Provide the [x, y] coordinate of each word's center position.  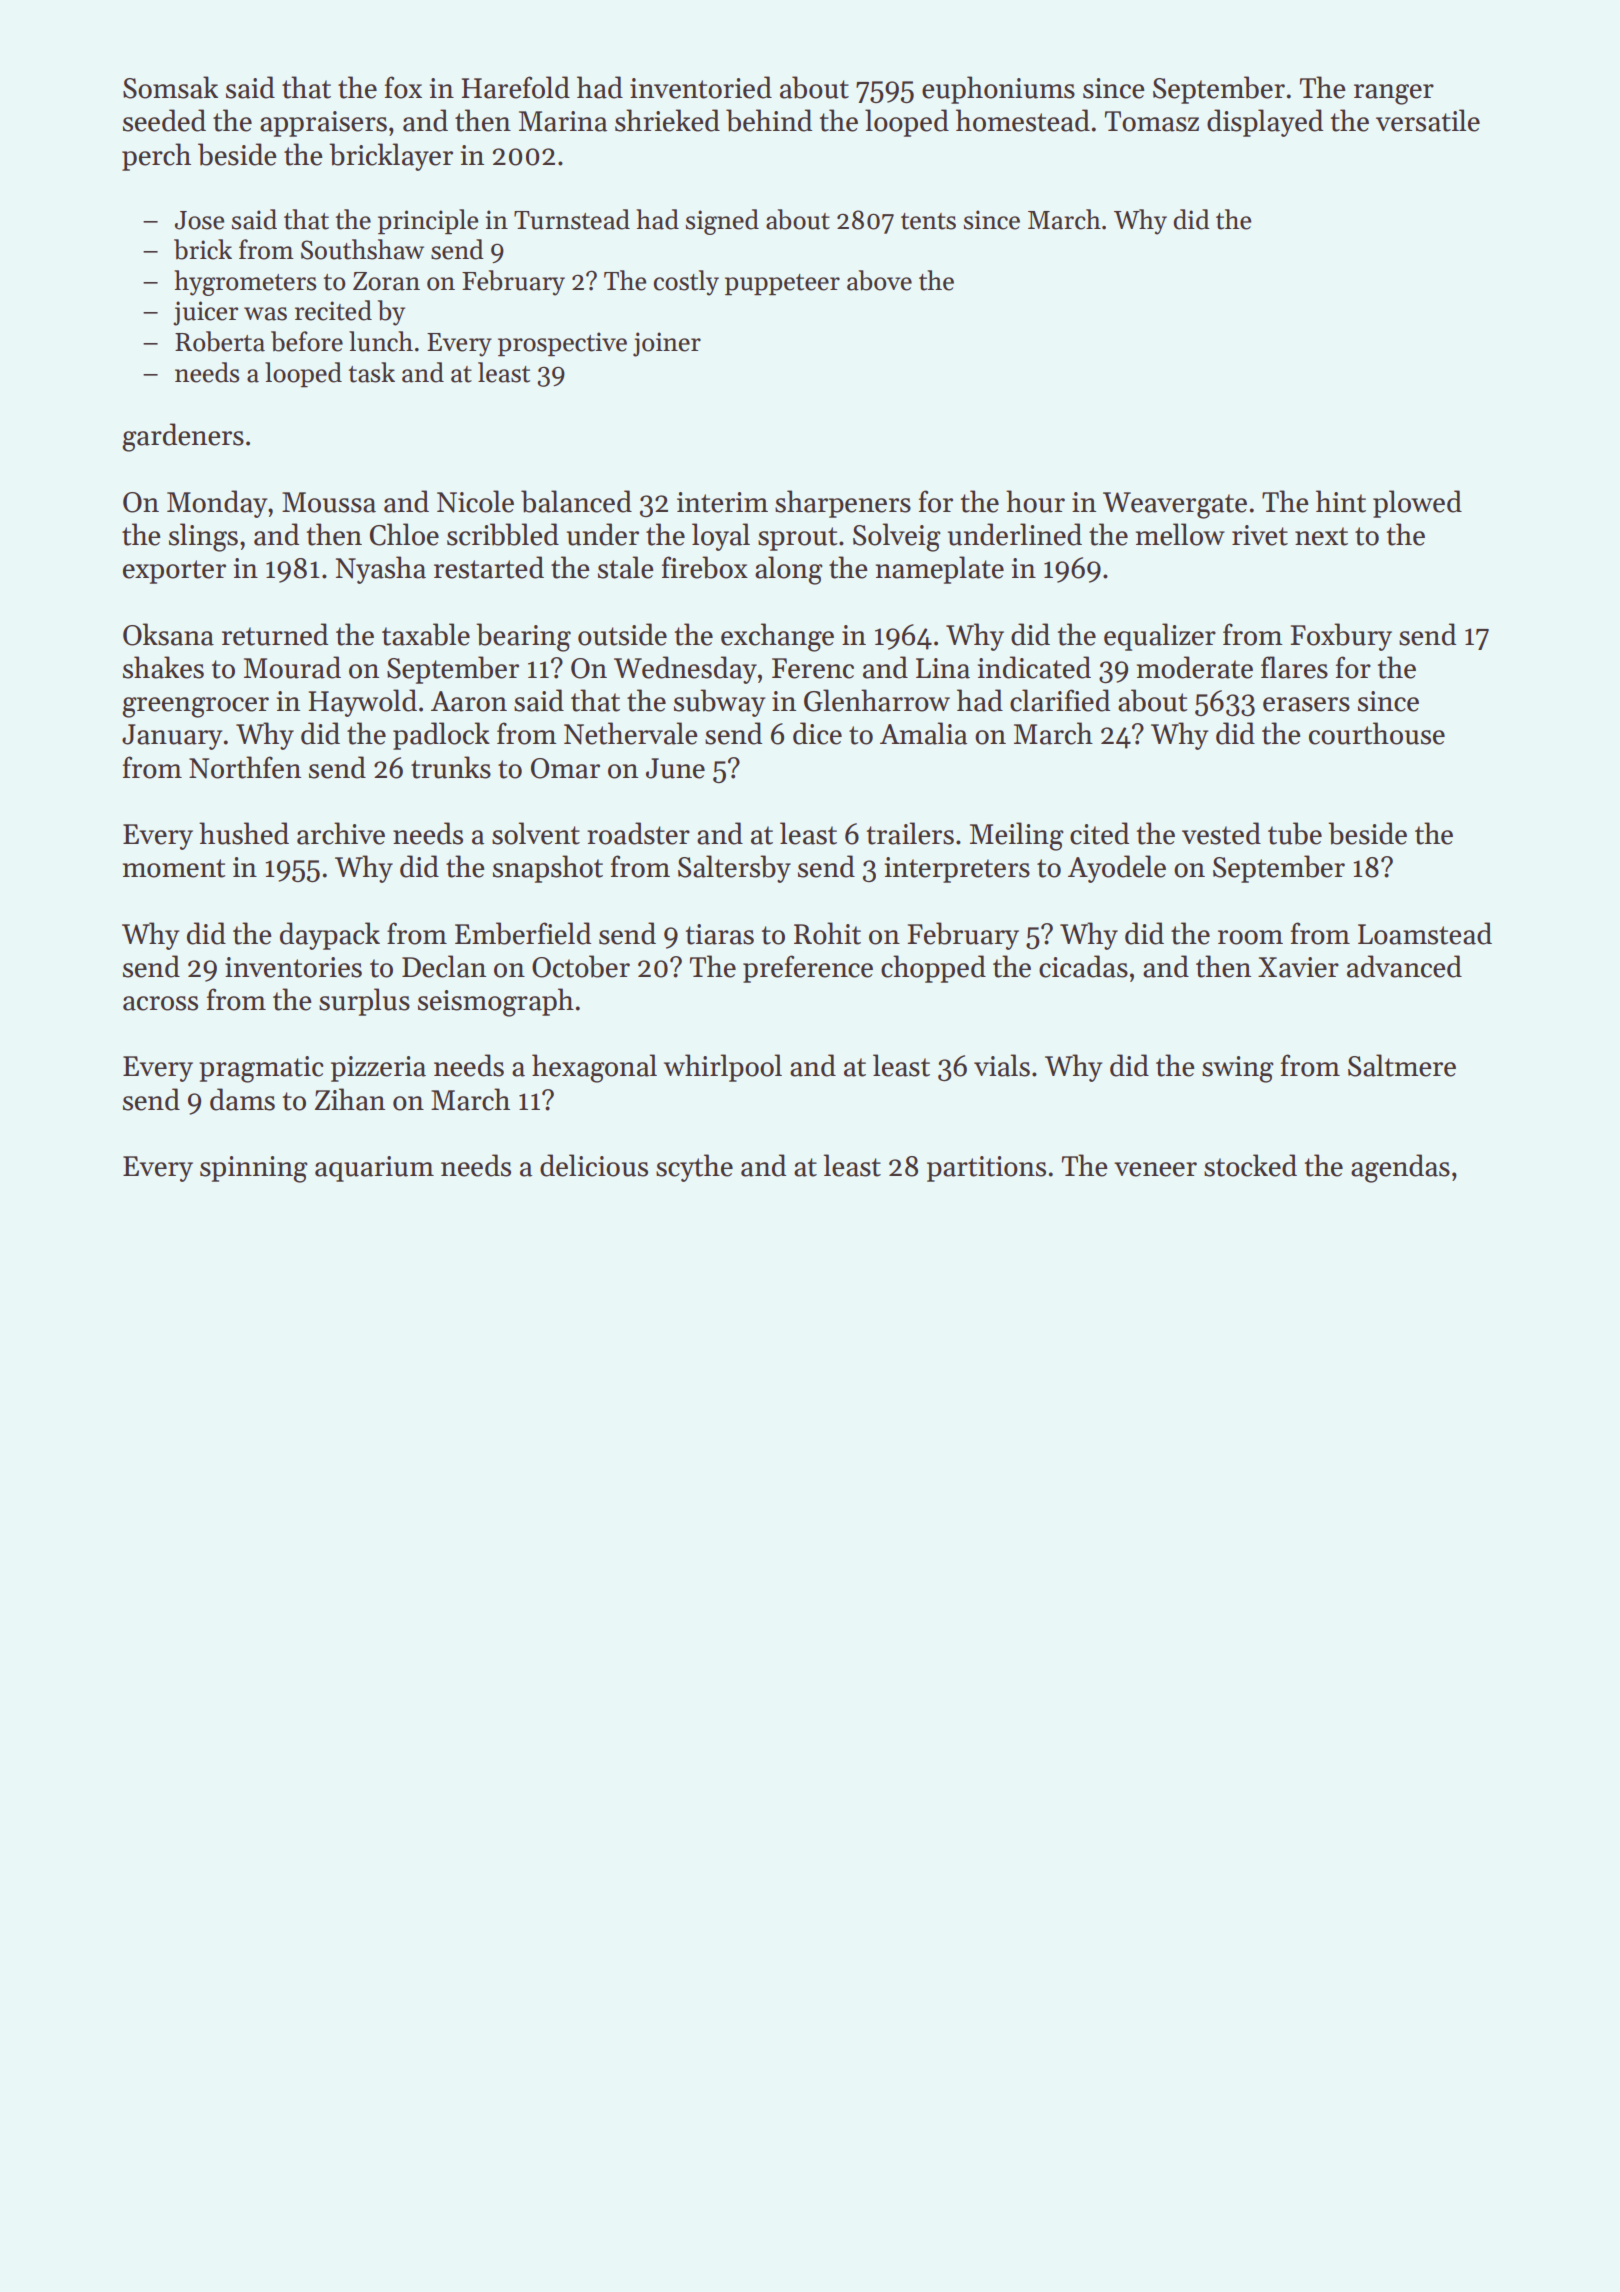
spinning [254, 1169]
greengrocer [195, 707]
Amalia [923, 733]
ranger [1394, 94]
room [1250, 937]
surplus [364, 1002]
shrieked [667, 120]
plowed [1417, 504]
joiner [667, 344]
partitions [986, 1169]
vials [1002, 1065]
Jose [199, 220]
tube [1295, 833]
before [307, 341]
